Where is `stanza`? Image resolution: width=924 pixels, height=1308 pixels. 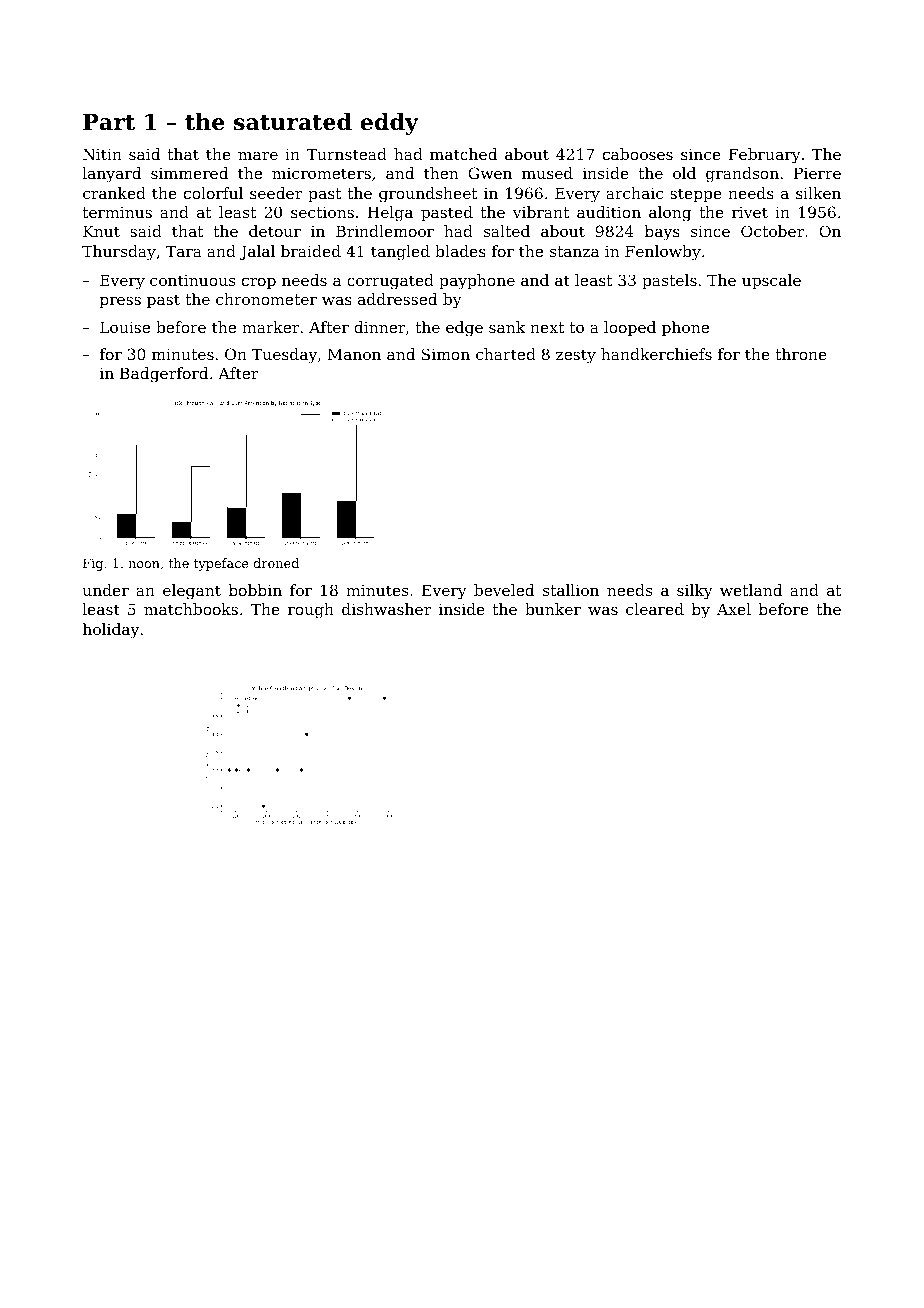
stanza is located at coordinates (575, 251).
